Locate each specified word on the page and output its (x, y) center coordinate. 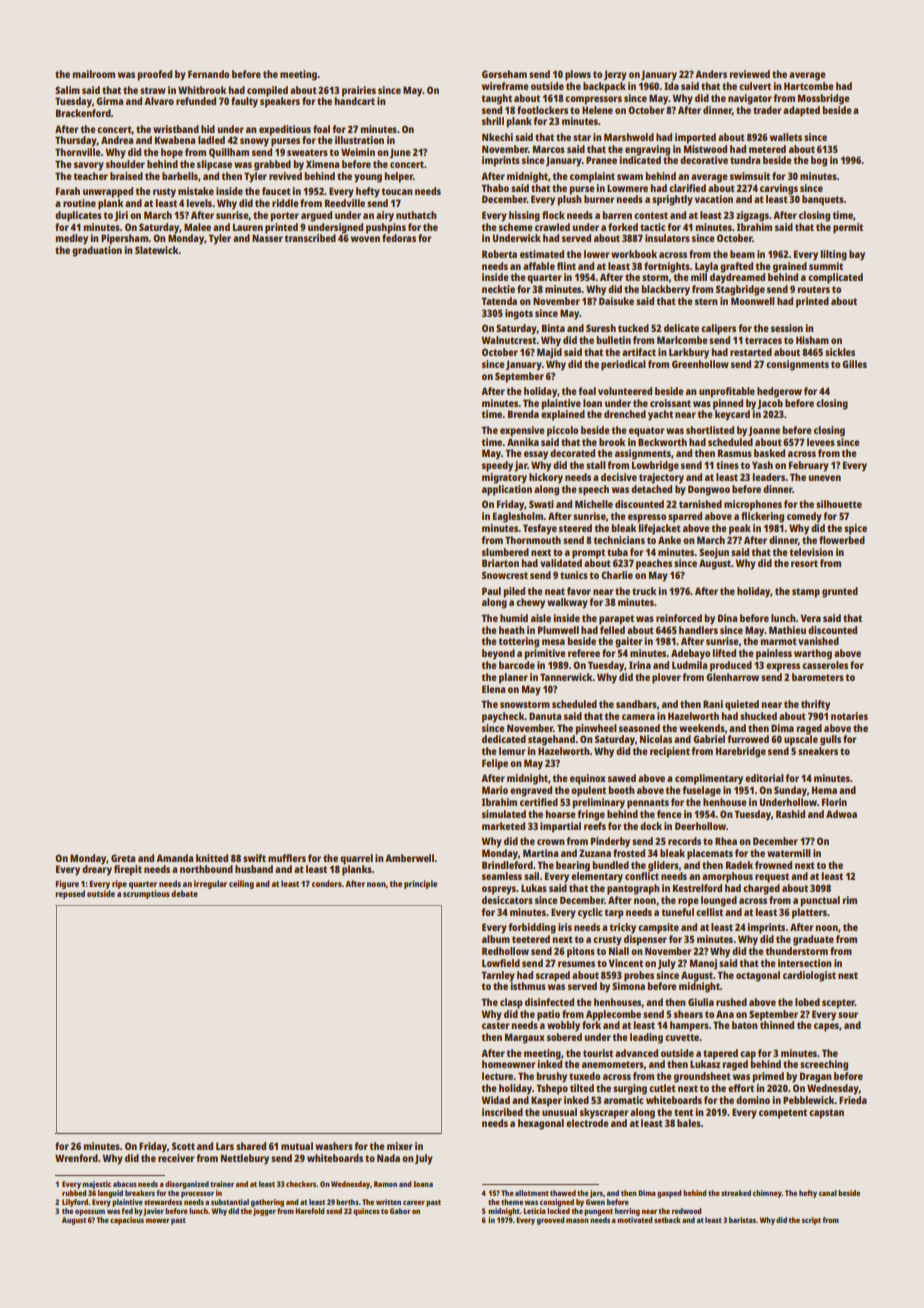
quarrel (356, 859)
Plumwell (558, 630)
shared (251, 1146)
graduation (97, 251)
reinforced (679, 618)
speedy (497, 466)
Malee (197, 227)
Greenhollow (700, 364)
